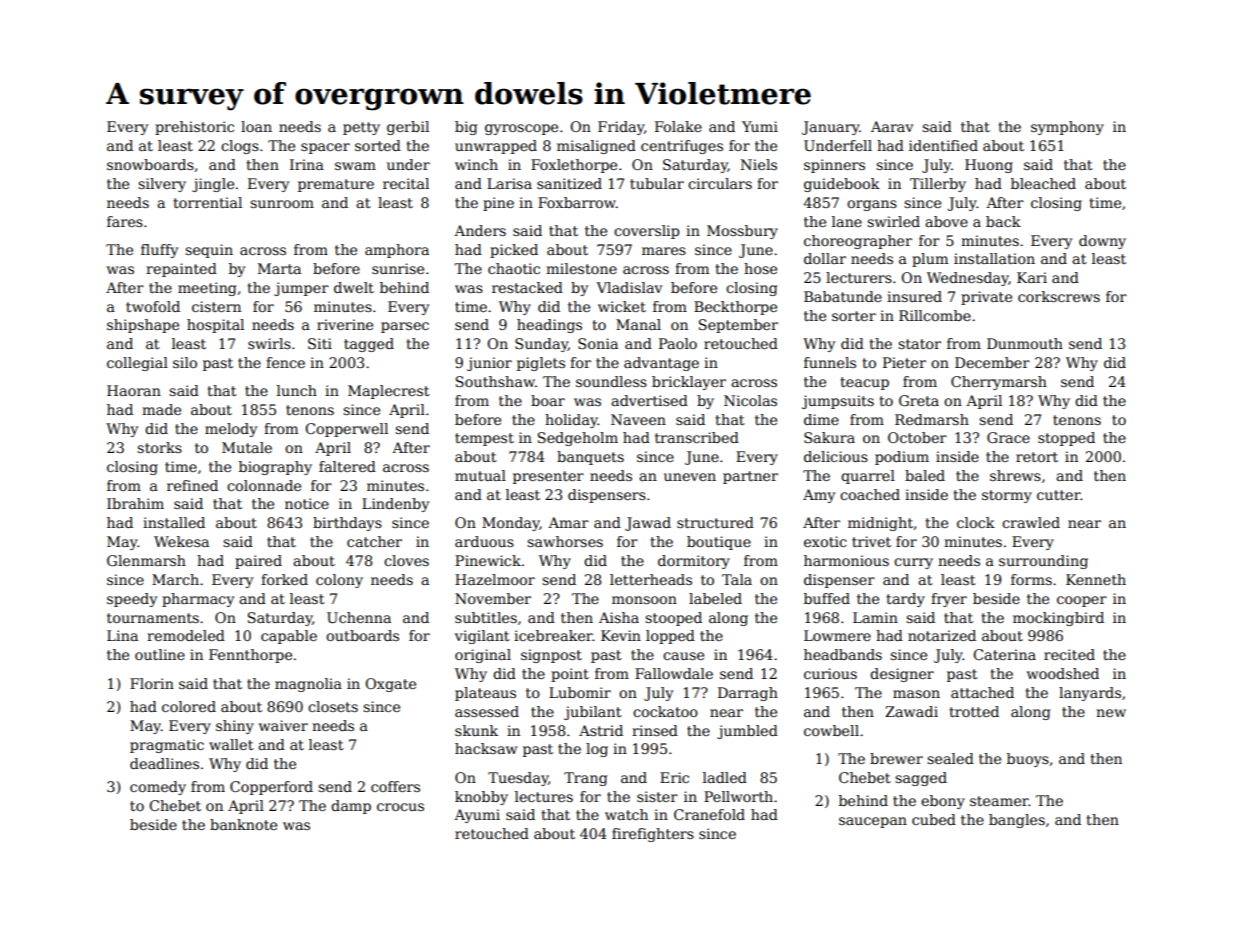 The width and height of the document is (1233, 952). What do you see at coordinates (682, 147) in the document?
I see `centrifuges` at bounding box center [682, 147].
